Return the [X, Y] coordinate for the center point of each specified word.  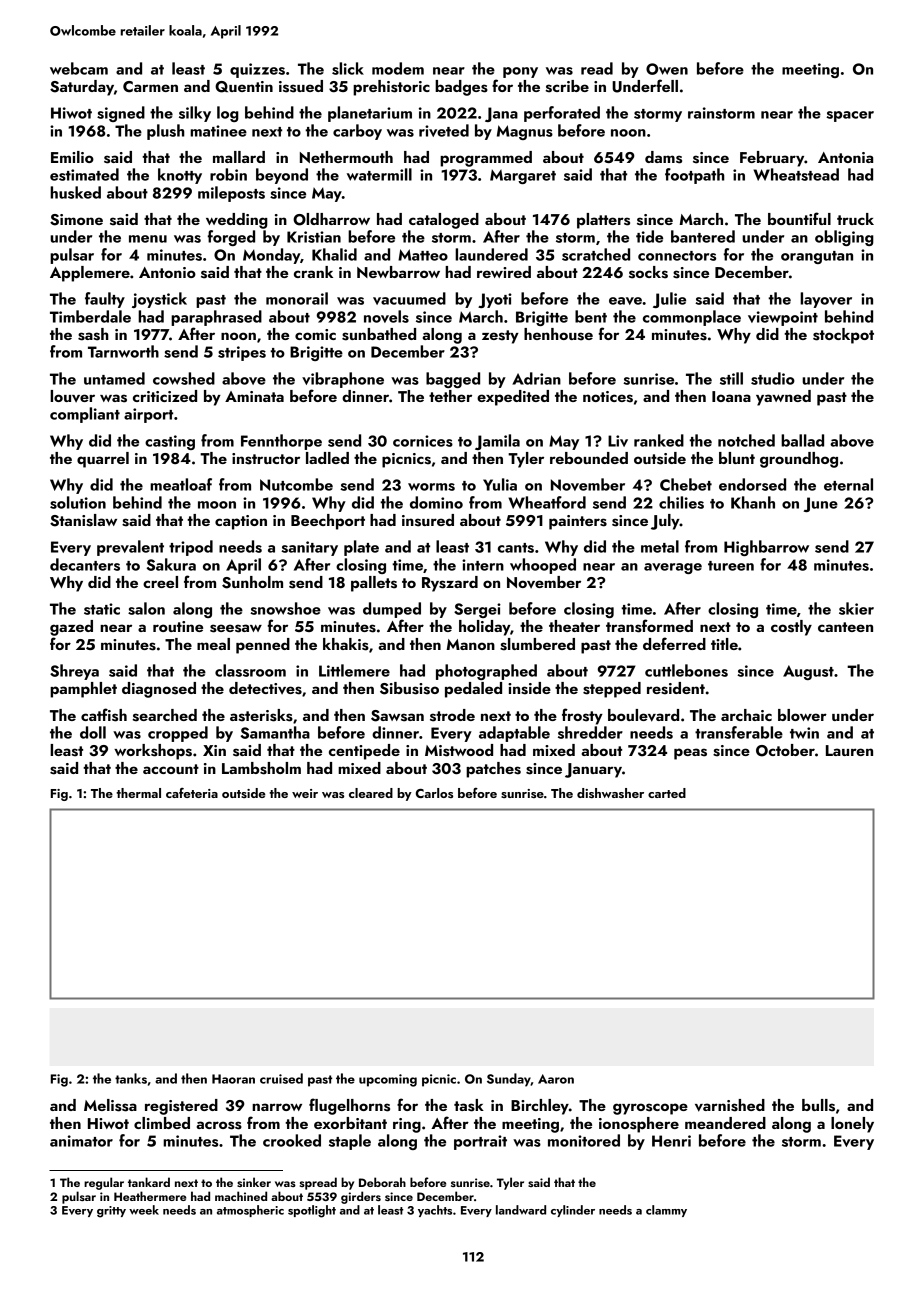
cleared [371, 793]
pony [520, 72]
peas [690, 754]
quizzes [257, 70]
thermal [138, 793]
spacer [850, 116]
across [219, 1125]
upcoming [388, 1080]
